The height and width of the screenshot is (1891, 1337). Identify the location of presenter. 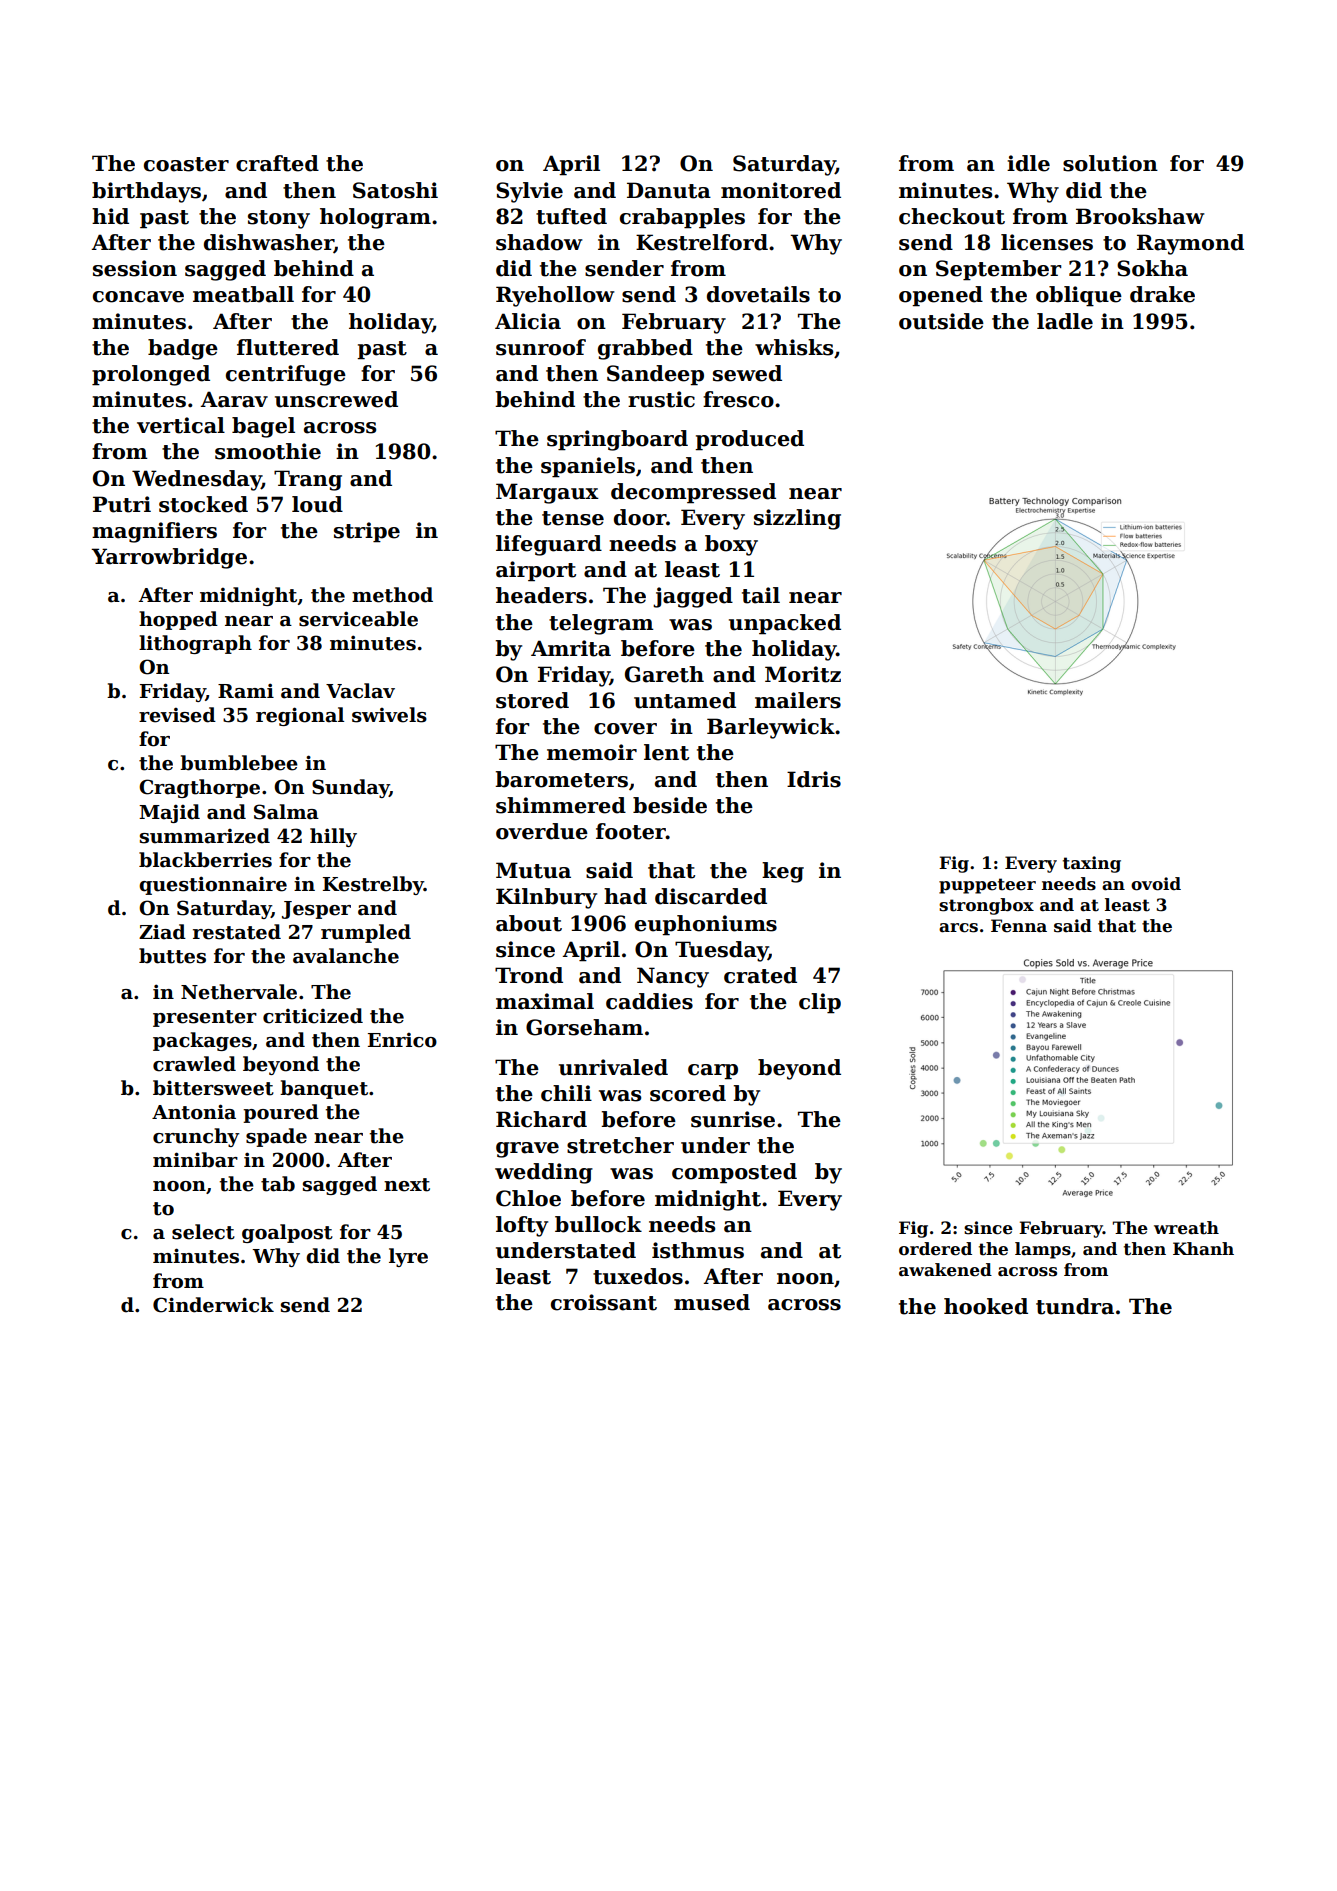
(205, 1018).
